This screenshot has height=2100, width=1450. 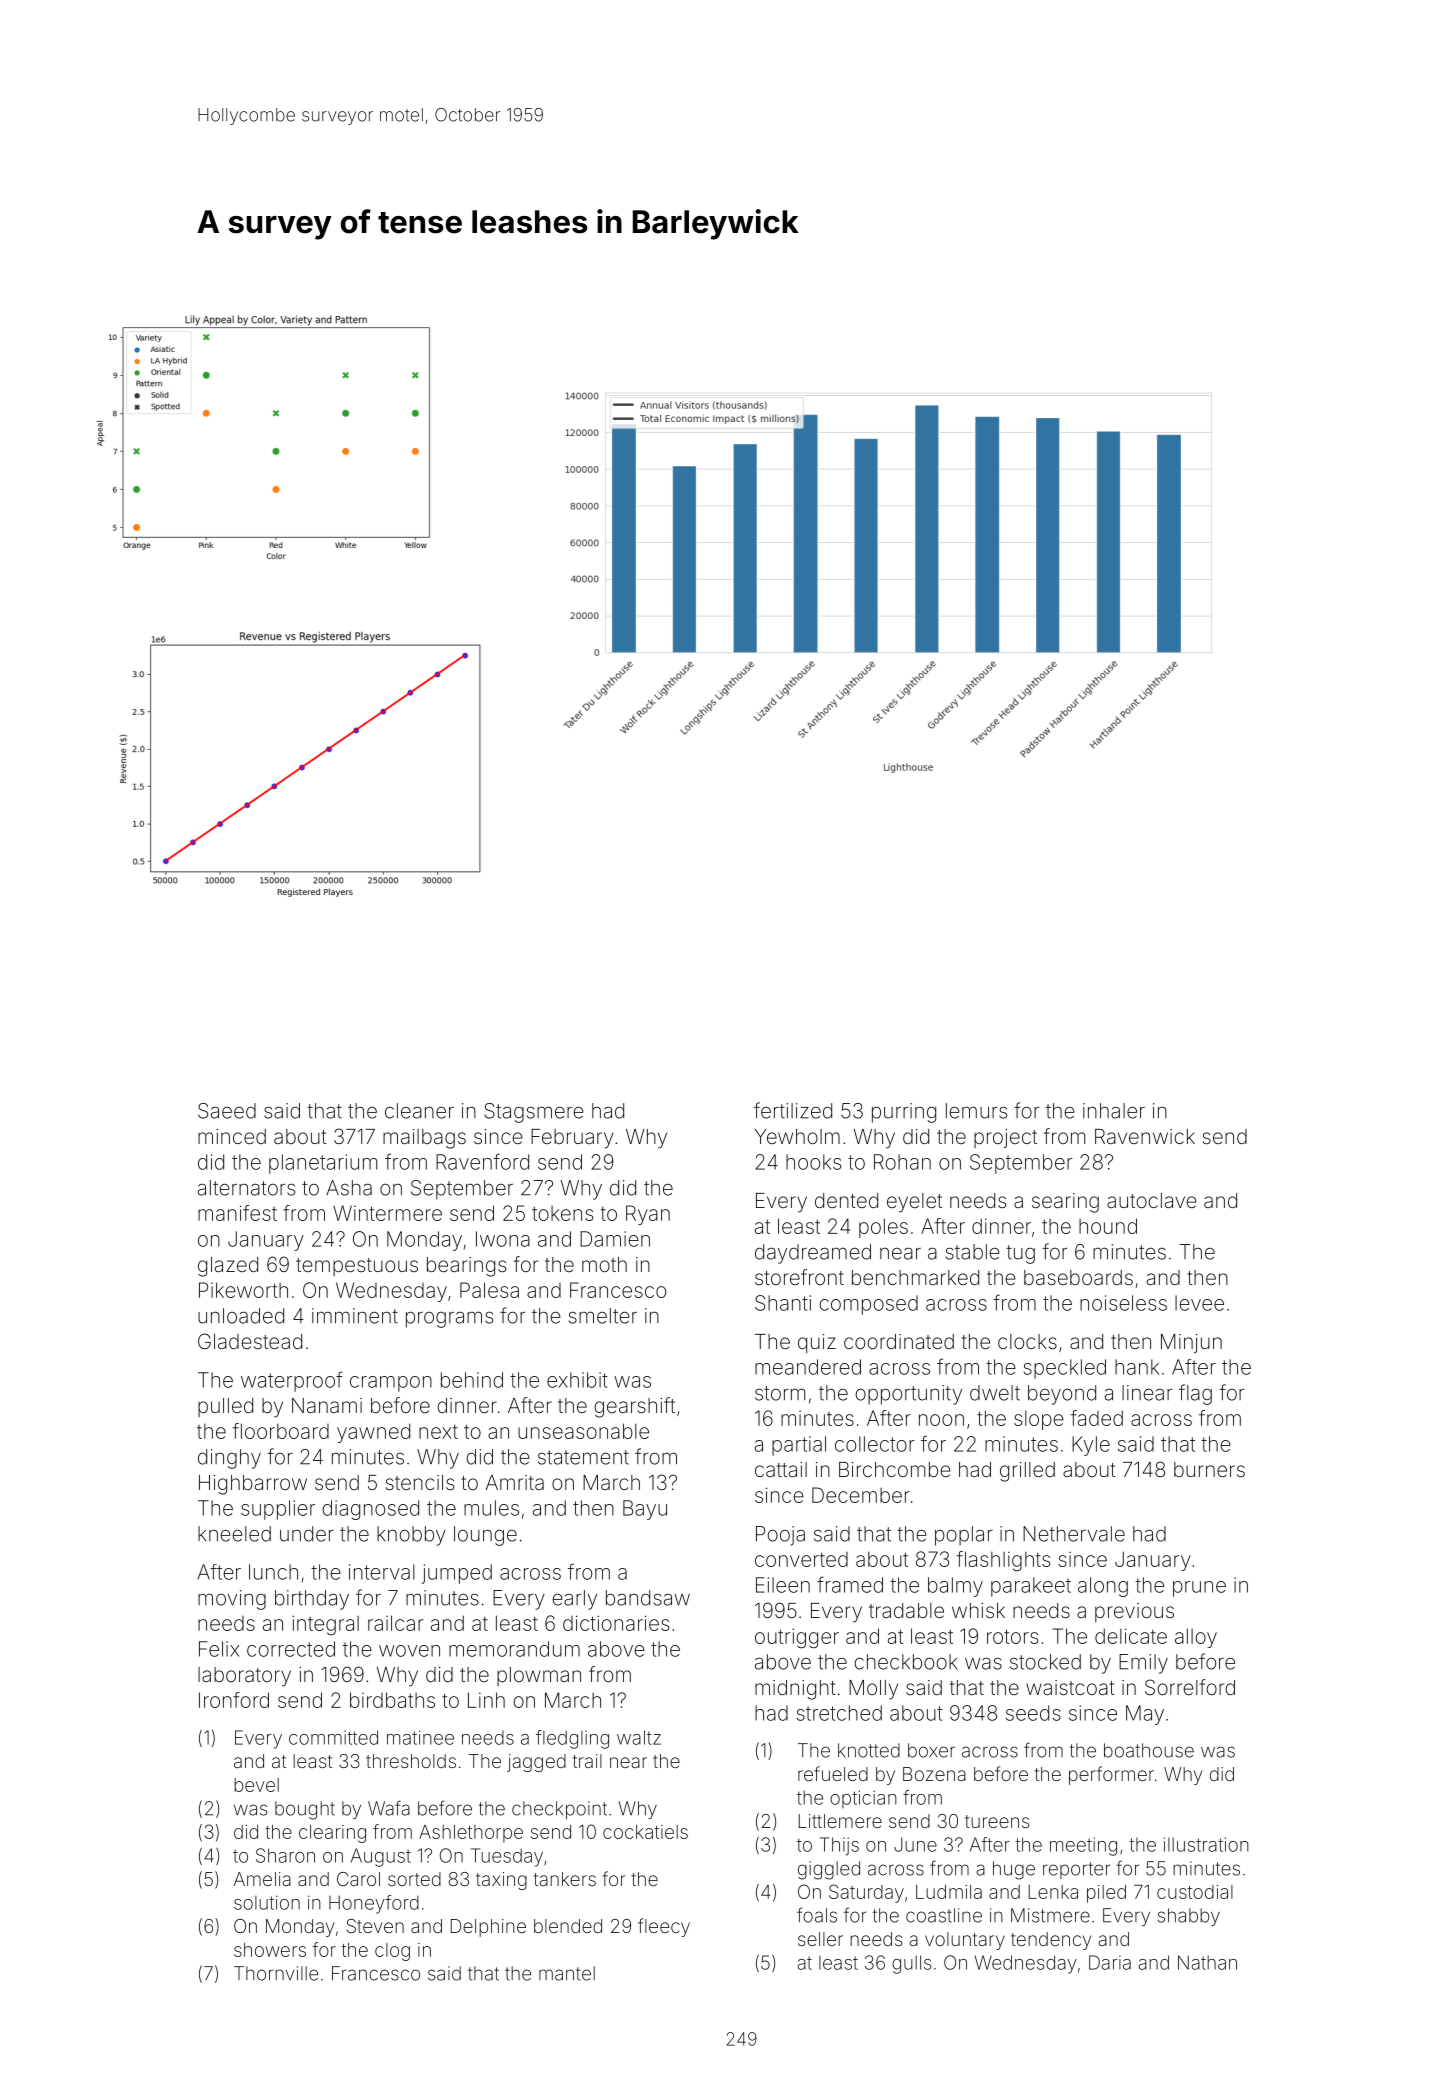 I want to click on inhaler, so click(x=1114, y=1111).
